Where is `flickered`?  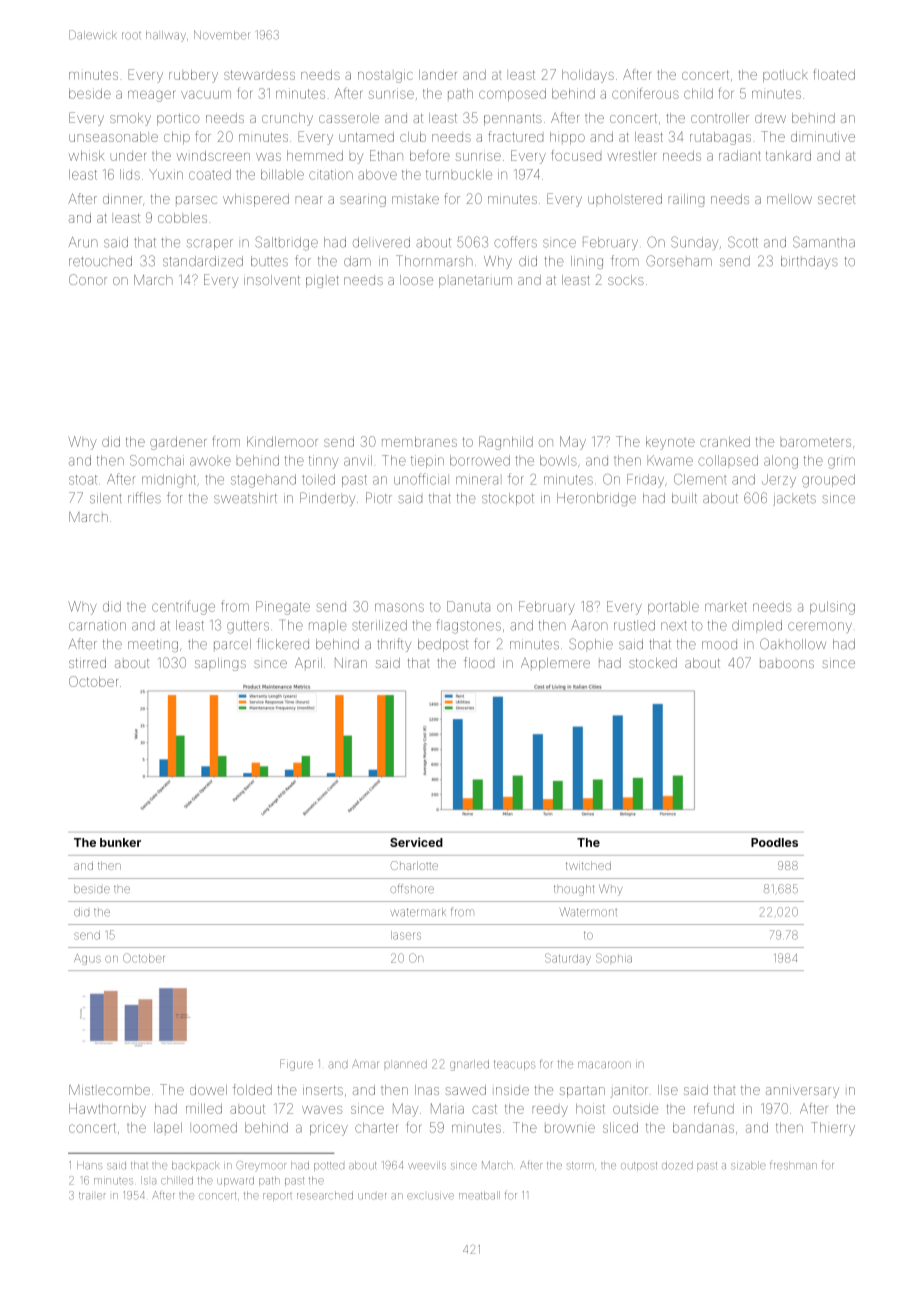 flickered is located at coordinates (283, 644).
